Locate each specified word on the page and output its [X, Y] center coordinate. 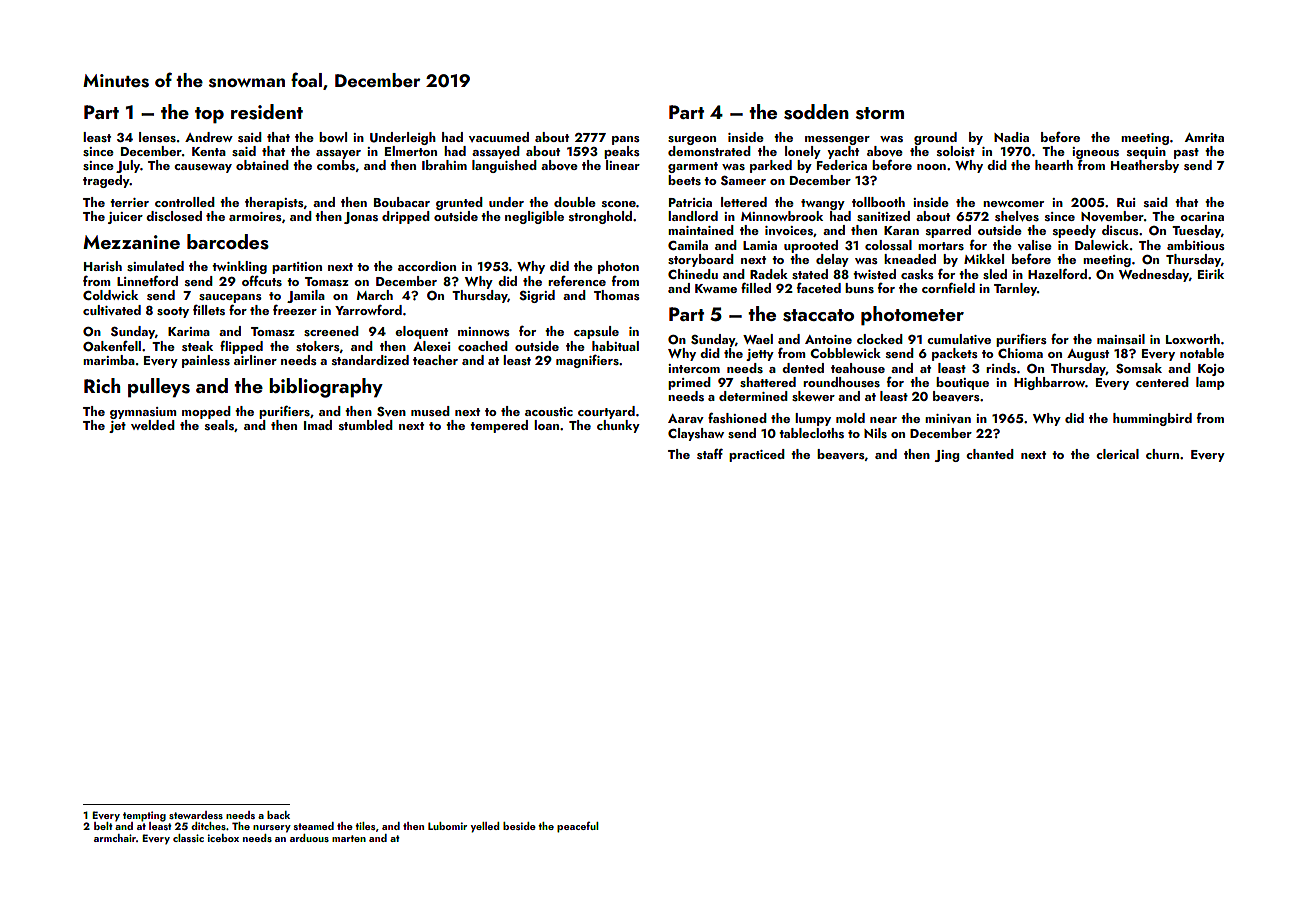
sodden [816, 112]
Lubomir [447, 826]
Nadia [1011, 137]
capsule [596, 332]
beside [519, 826]
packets [955, 354]
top [209, 115]
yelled [485, 827]
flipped [241, 347]
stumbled [366, 425]
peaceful [578, 827]
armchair [115, 838]
